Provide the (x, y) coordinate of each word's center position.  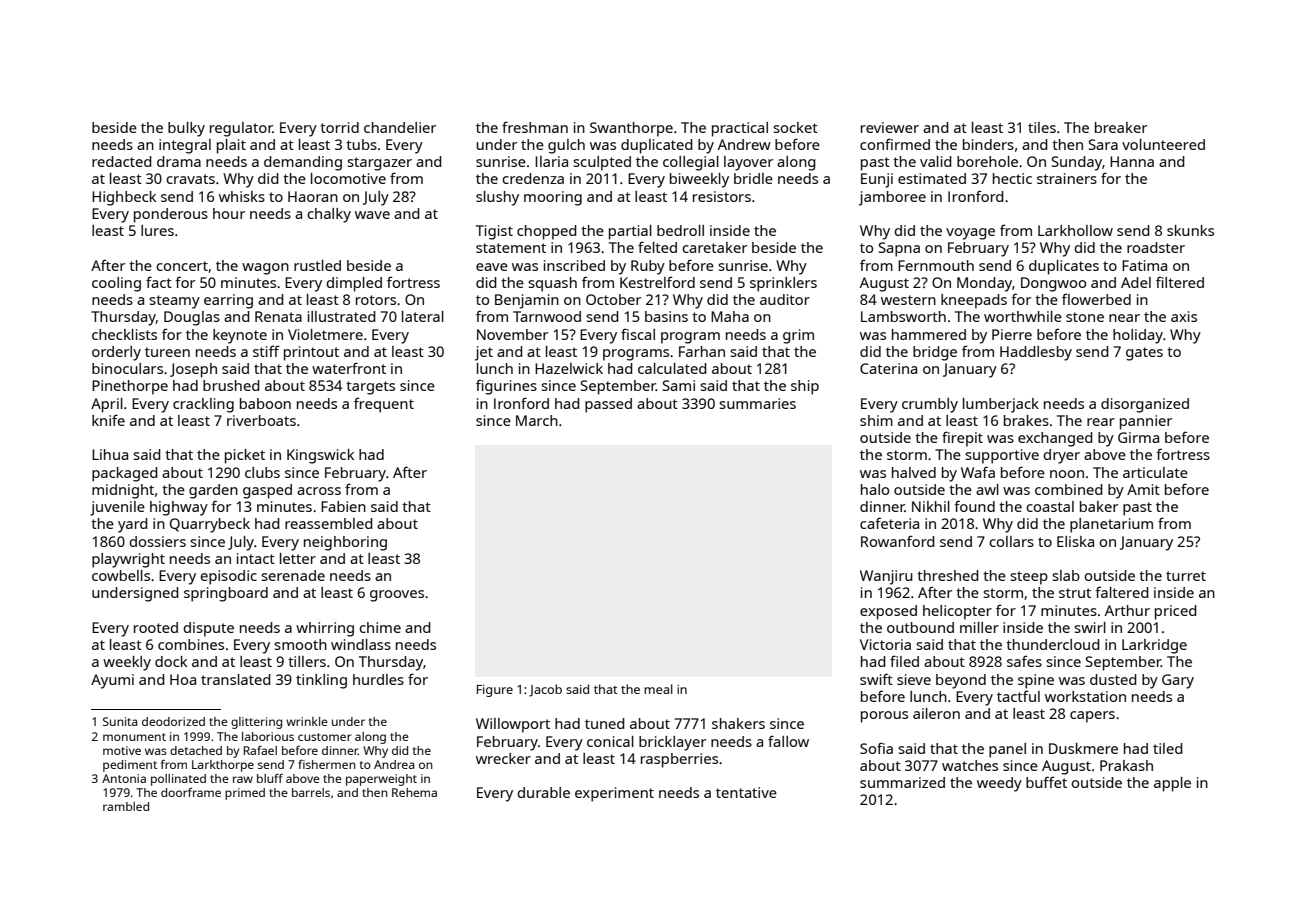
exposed (888, 612)
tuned (605, 723)
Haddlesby (1036, 353)
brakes (1026, 420)
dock (171, 661)
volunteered (1163, 144)
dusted (1113, 679)
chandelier (400, 127)
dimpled (354, 284)
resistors (722, 196)
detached (196, 750)
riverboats (261, 420)
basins (666, 316)
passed (608, 405)
